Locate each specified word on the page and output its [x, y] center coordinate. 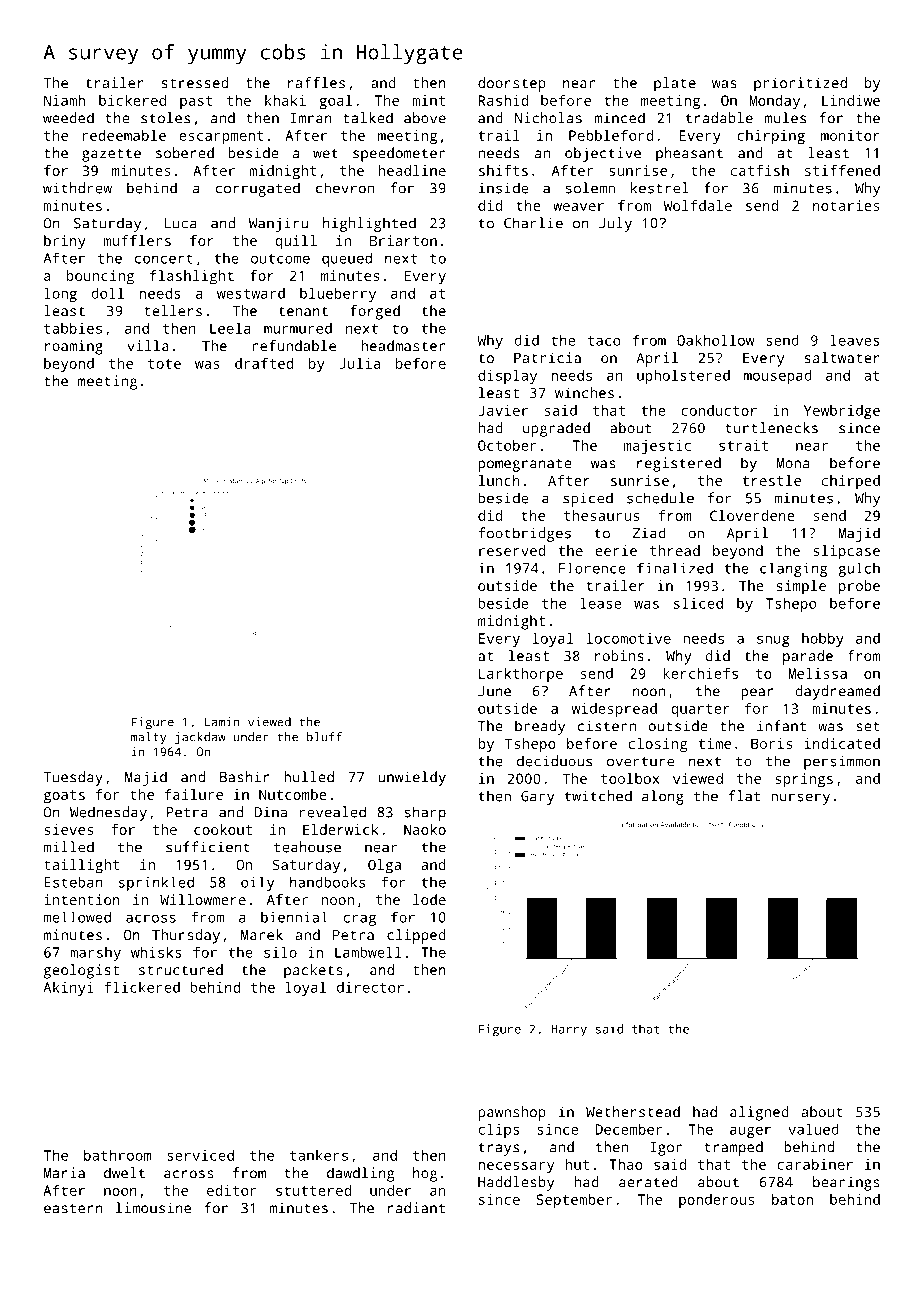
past [196, 102]
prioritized [800, 84]
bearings [846, 1183]
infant [781, 726]
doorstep [512, 84]
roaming [74, 347]
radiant [416, 1208]
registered [679, 464]
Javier [503, 410]
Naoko [425, 829]
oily [257, 883]
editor [232, 1190]
